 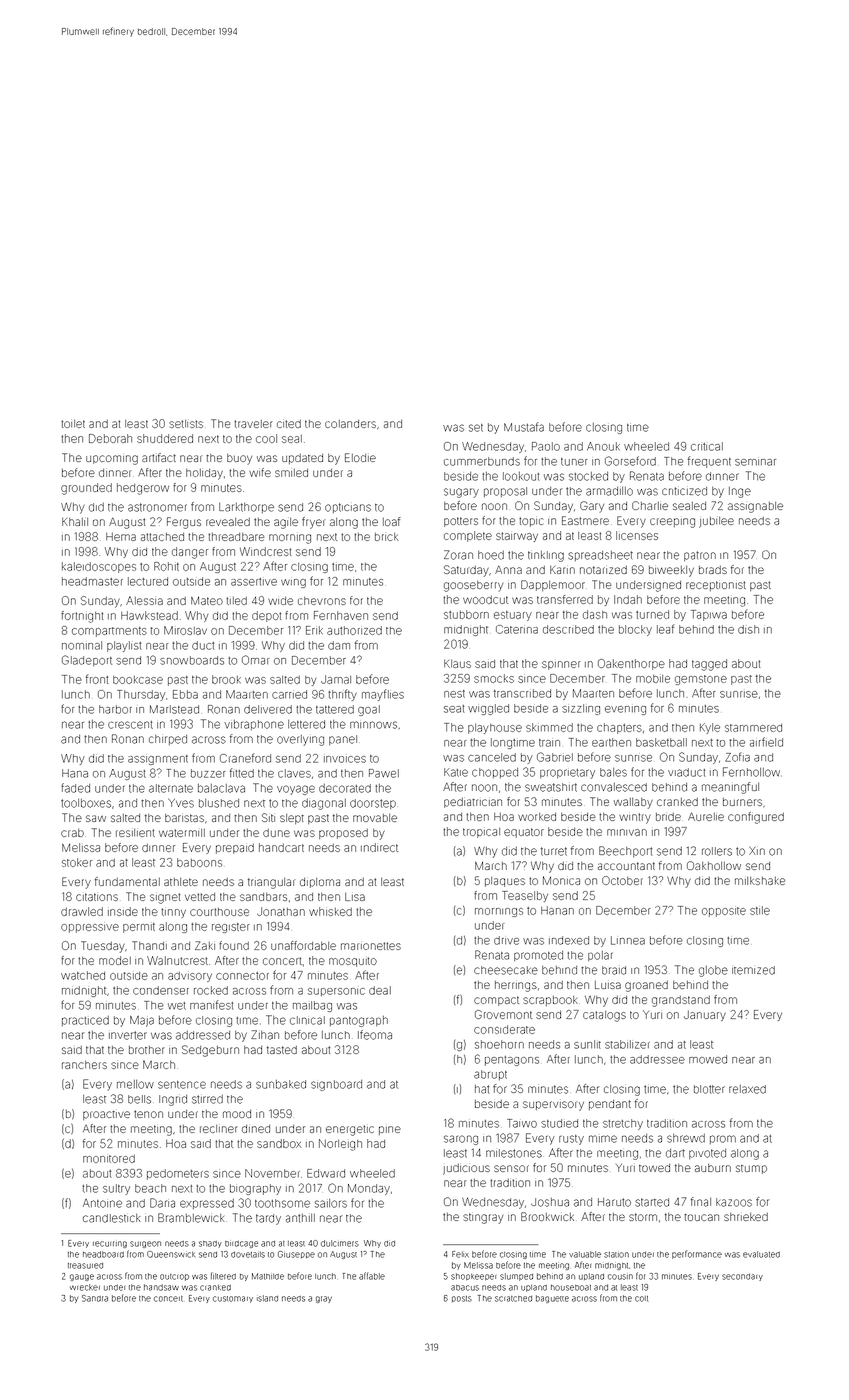 What do you see at coordinates (142, 1021) in the screenshot?
I see `Maja` at bounding box center [142, 1021].
